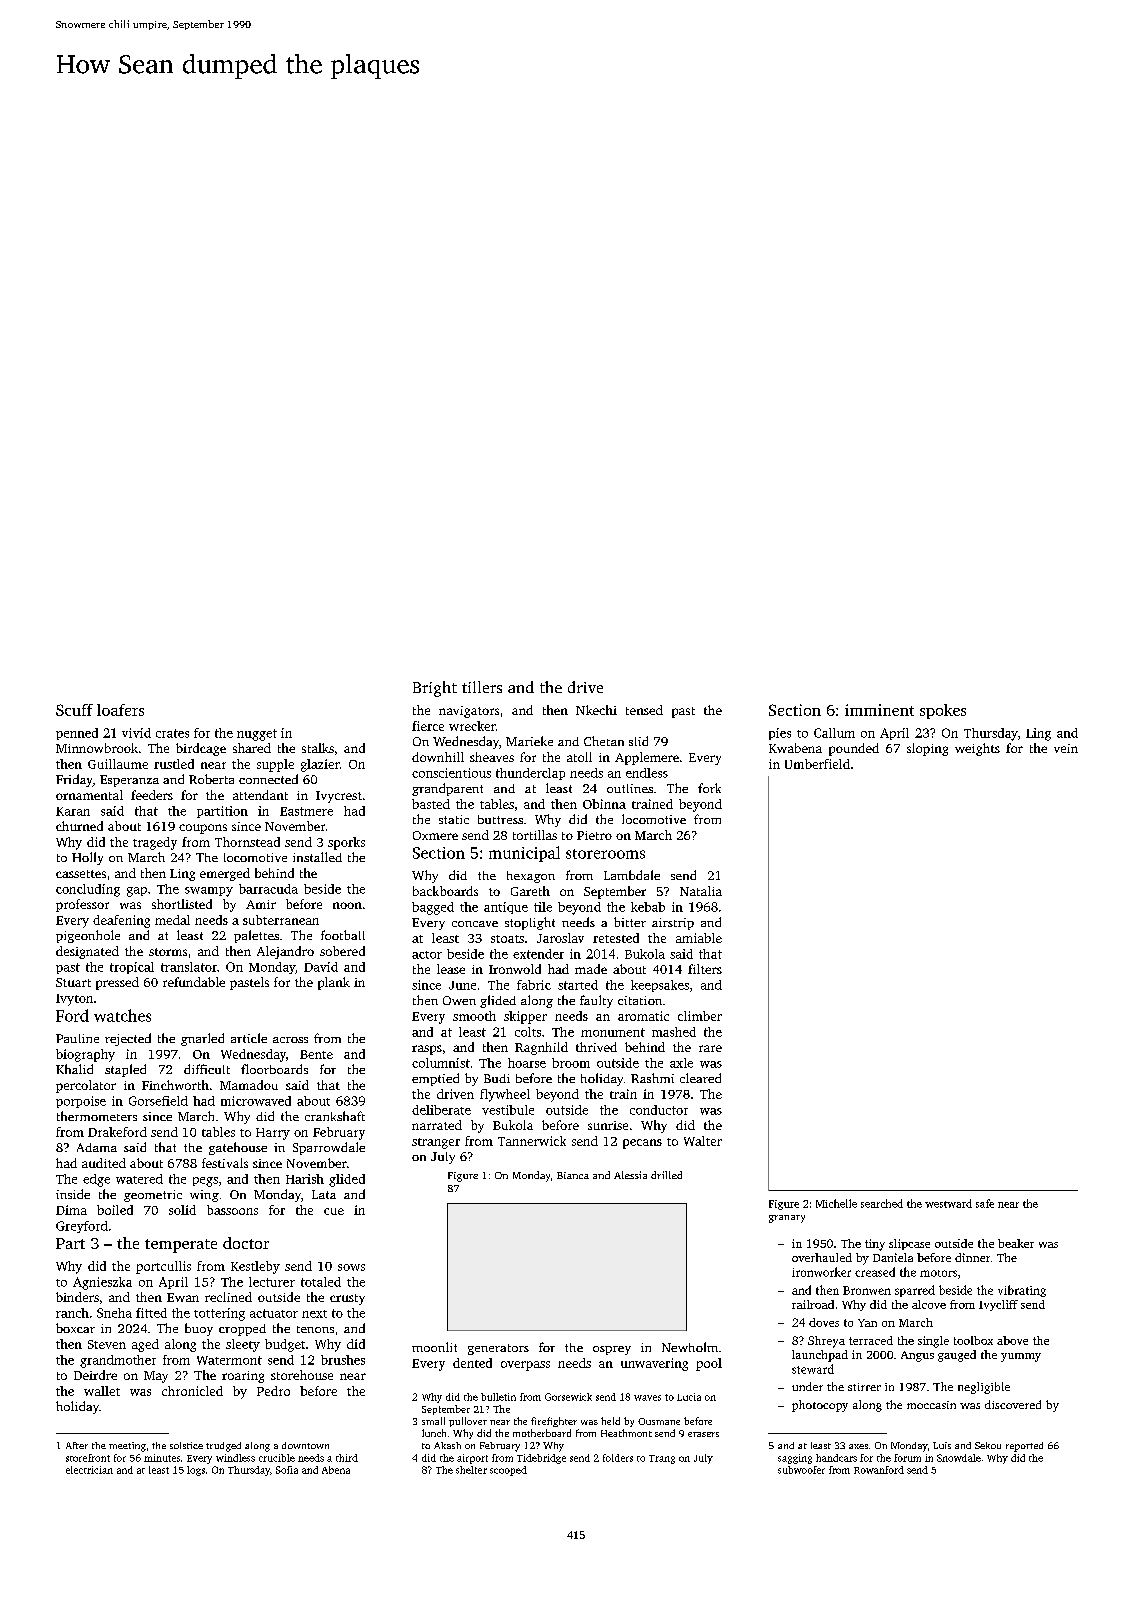 The height and width of the screenshot is (1604, 1134). Describe the element at coordinates (1066, 748) in the screenshot. I see `vein` at that location.
